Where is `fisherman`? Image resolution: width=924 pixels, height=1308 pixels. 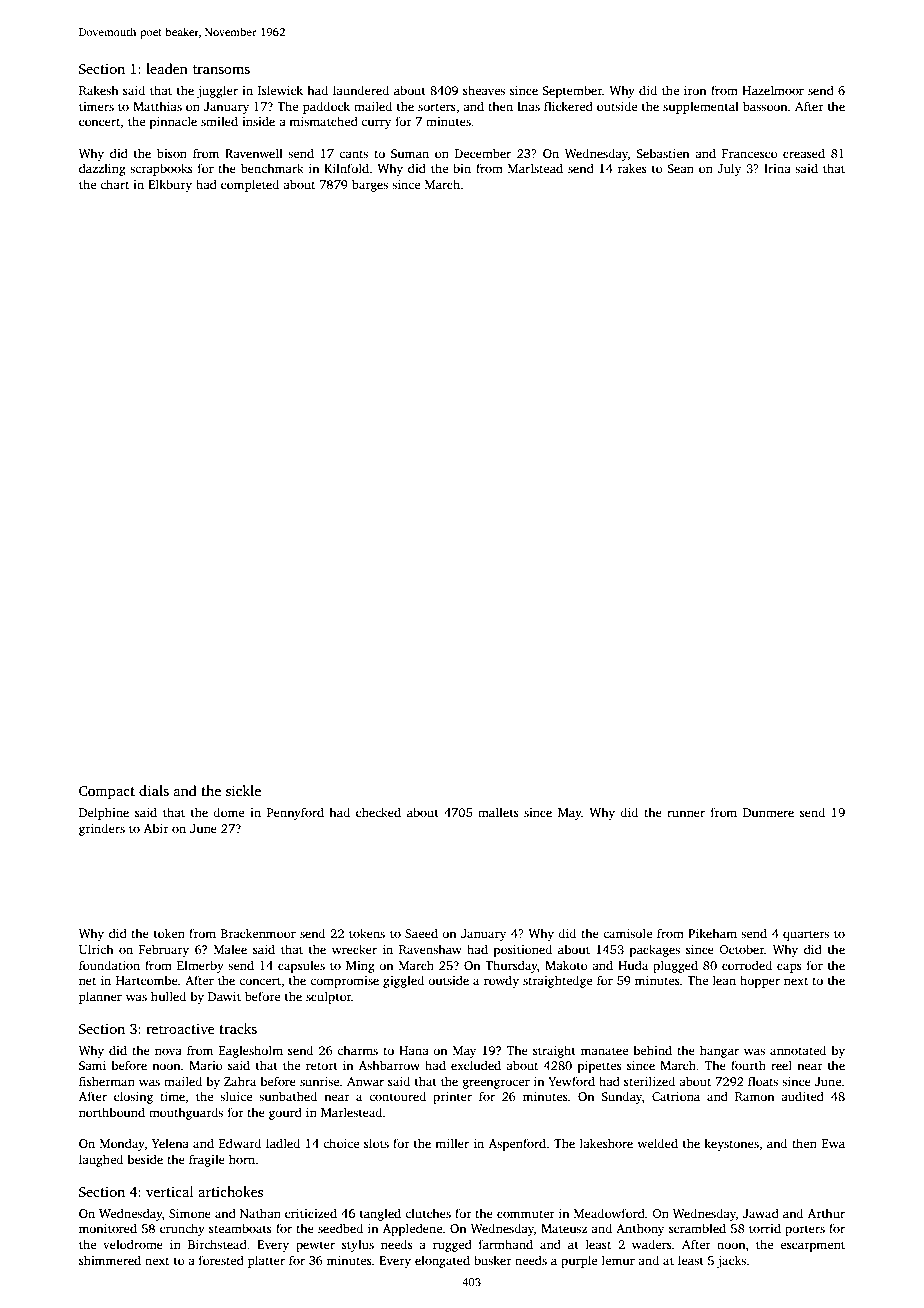
fisherman is located at coordinates (107, 1081).
